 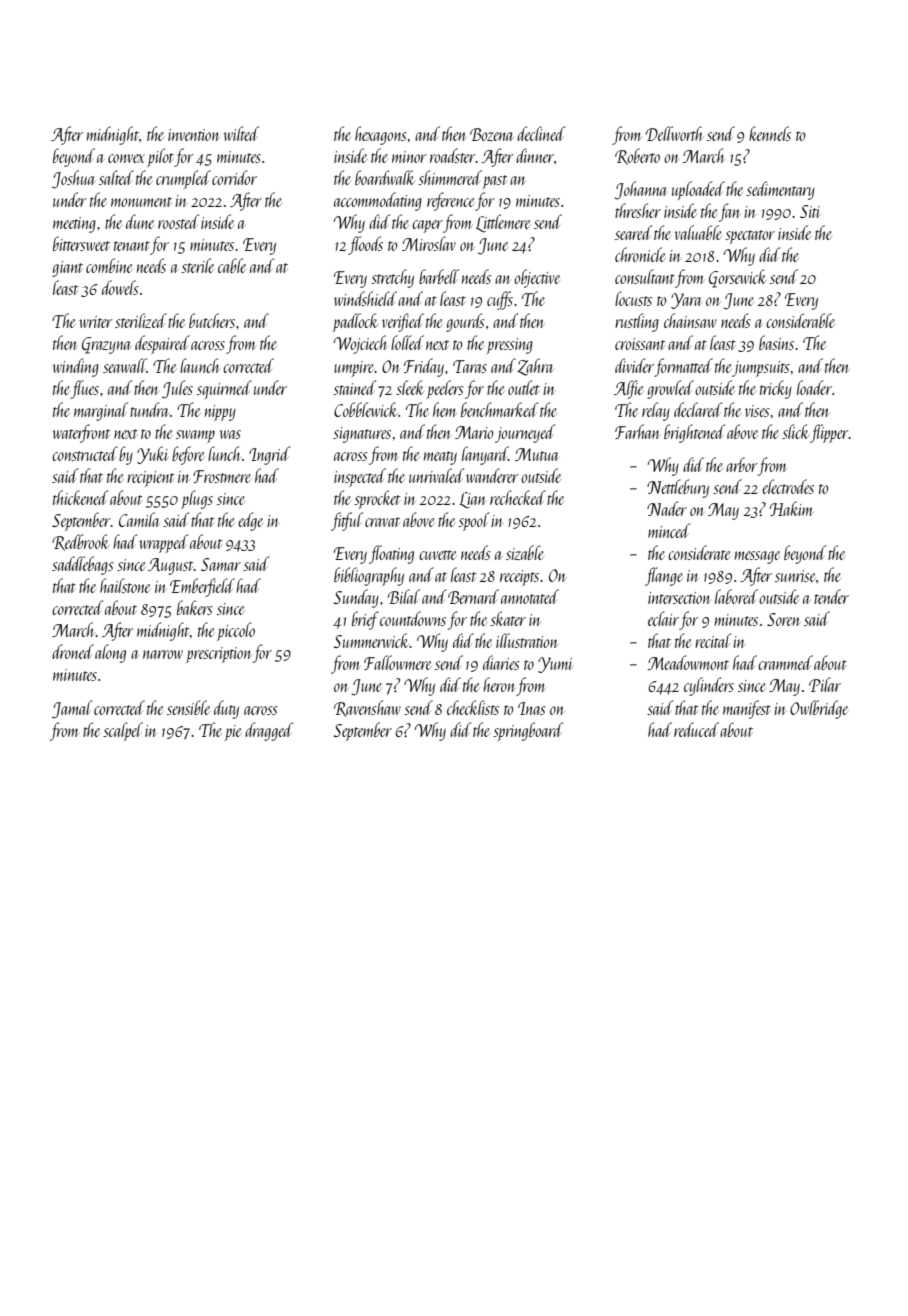 What do you see at coordinates (80, 497) in the screenshot?
I see `thickened` at bounding box center [80, 497].
